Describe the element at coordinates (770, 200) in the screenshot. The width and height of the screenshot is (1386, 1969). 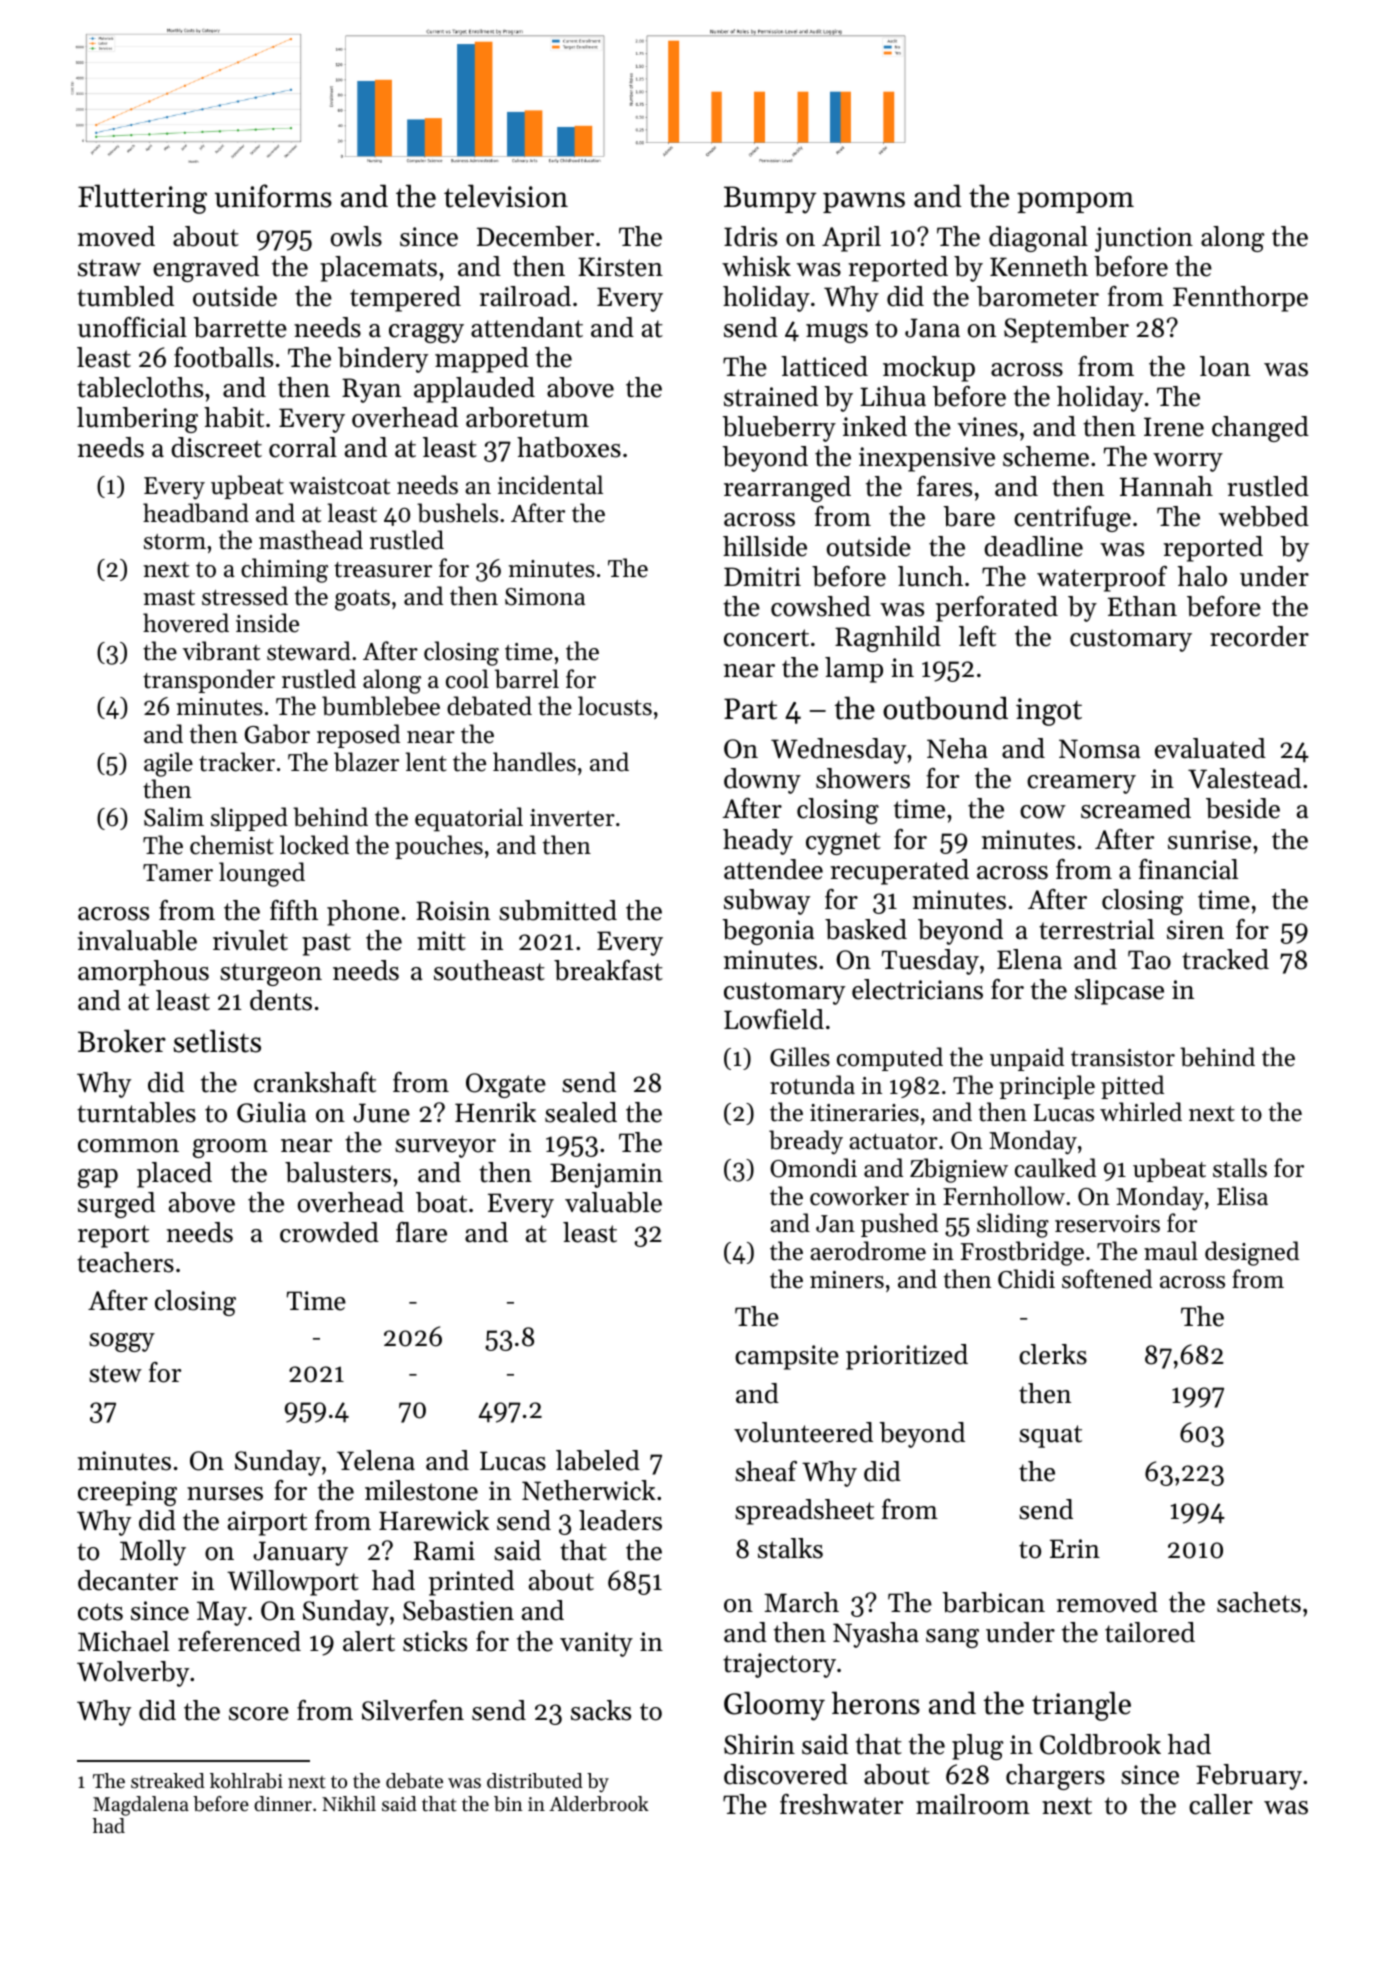
I see `Bumpy` at that location.
